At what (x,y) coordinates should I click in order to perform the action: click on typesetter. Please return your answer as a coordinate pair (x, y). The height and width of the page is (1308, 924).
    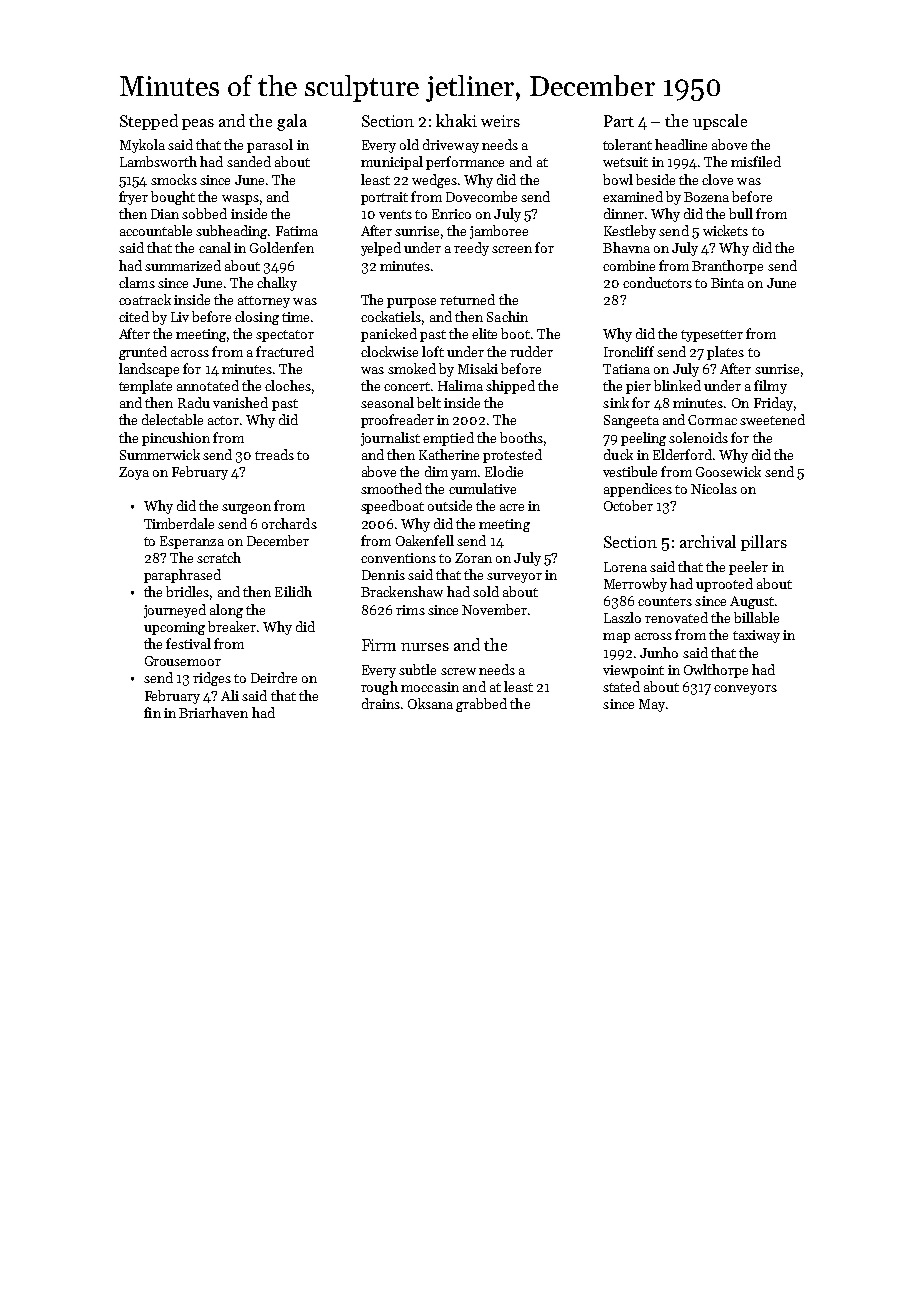
    Looking at the image, I should click on (712, 336).
